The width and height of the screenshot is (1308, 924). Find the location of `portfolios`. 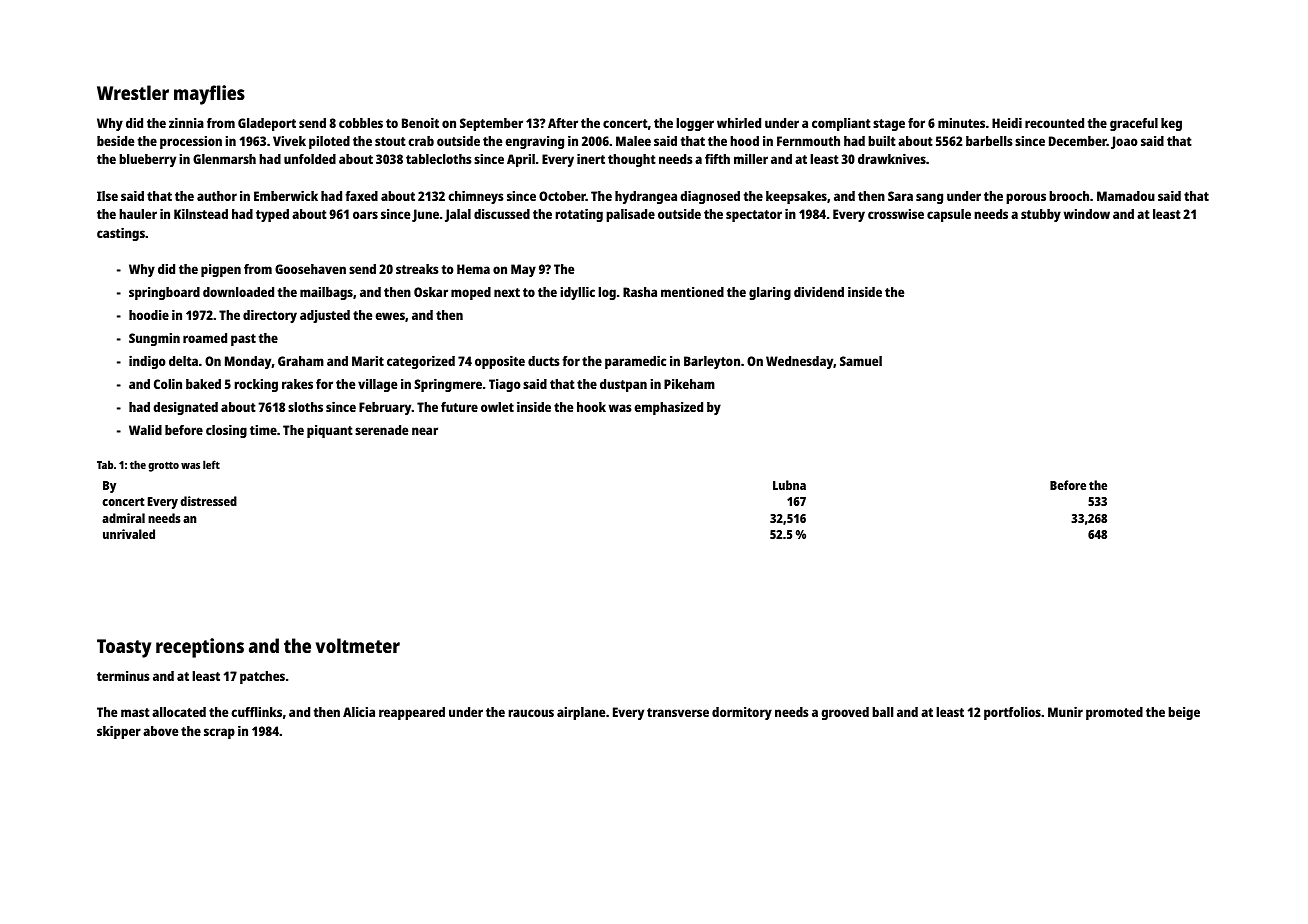

portfolios is located at coordinates (1012, 713).
